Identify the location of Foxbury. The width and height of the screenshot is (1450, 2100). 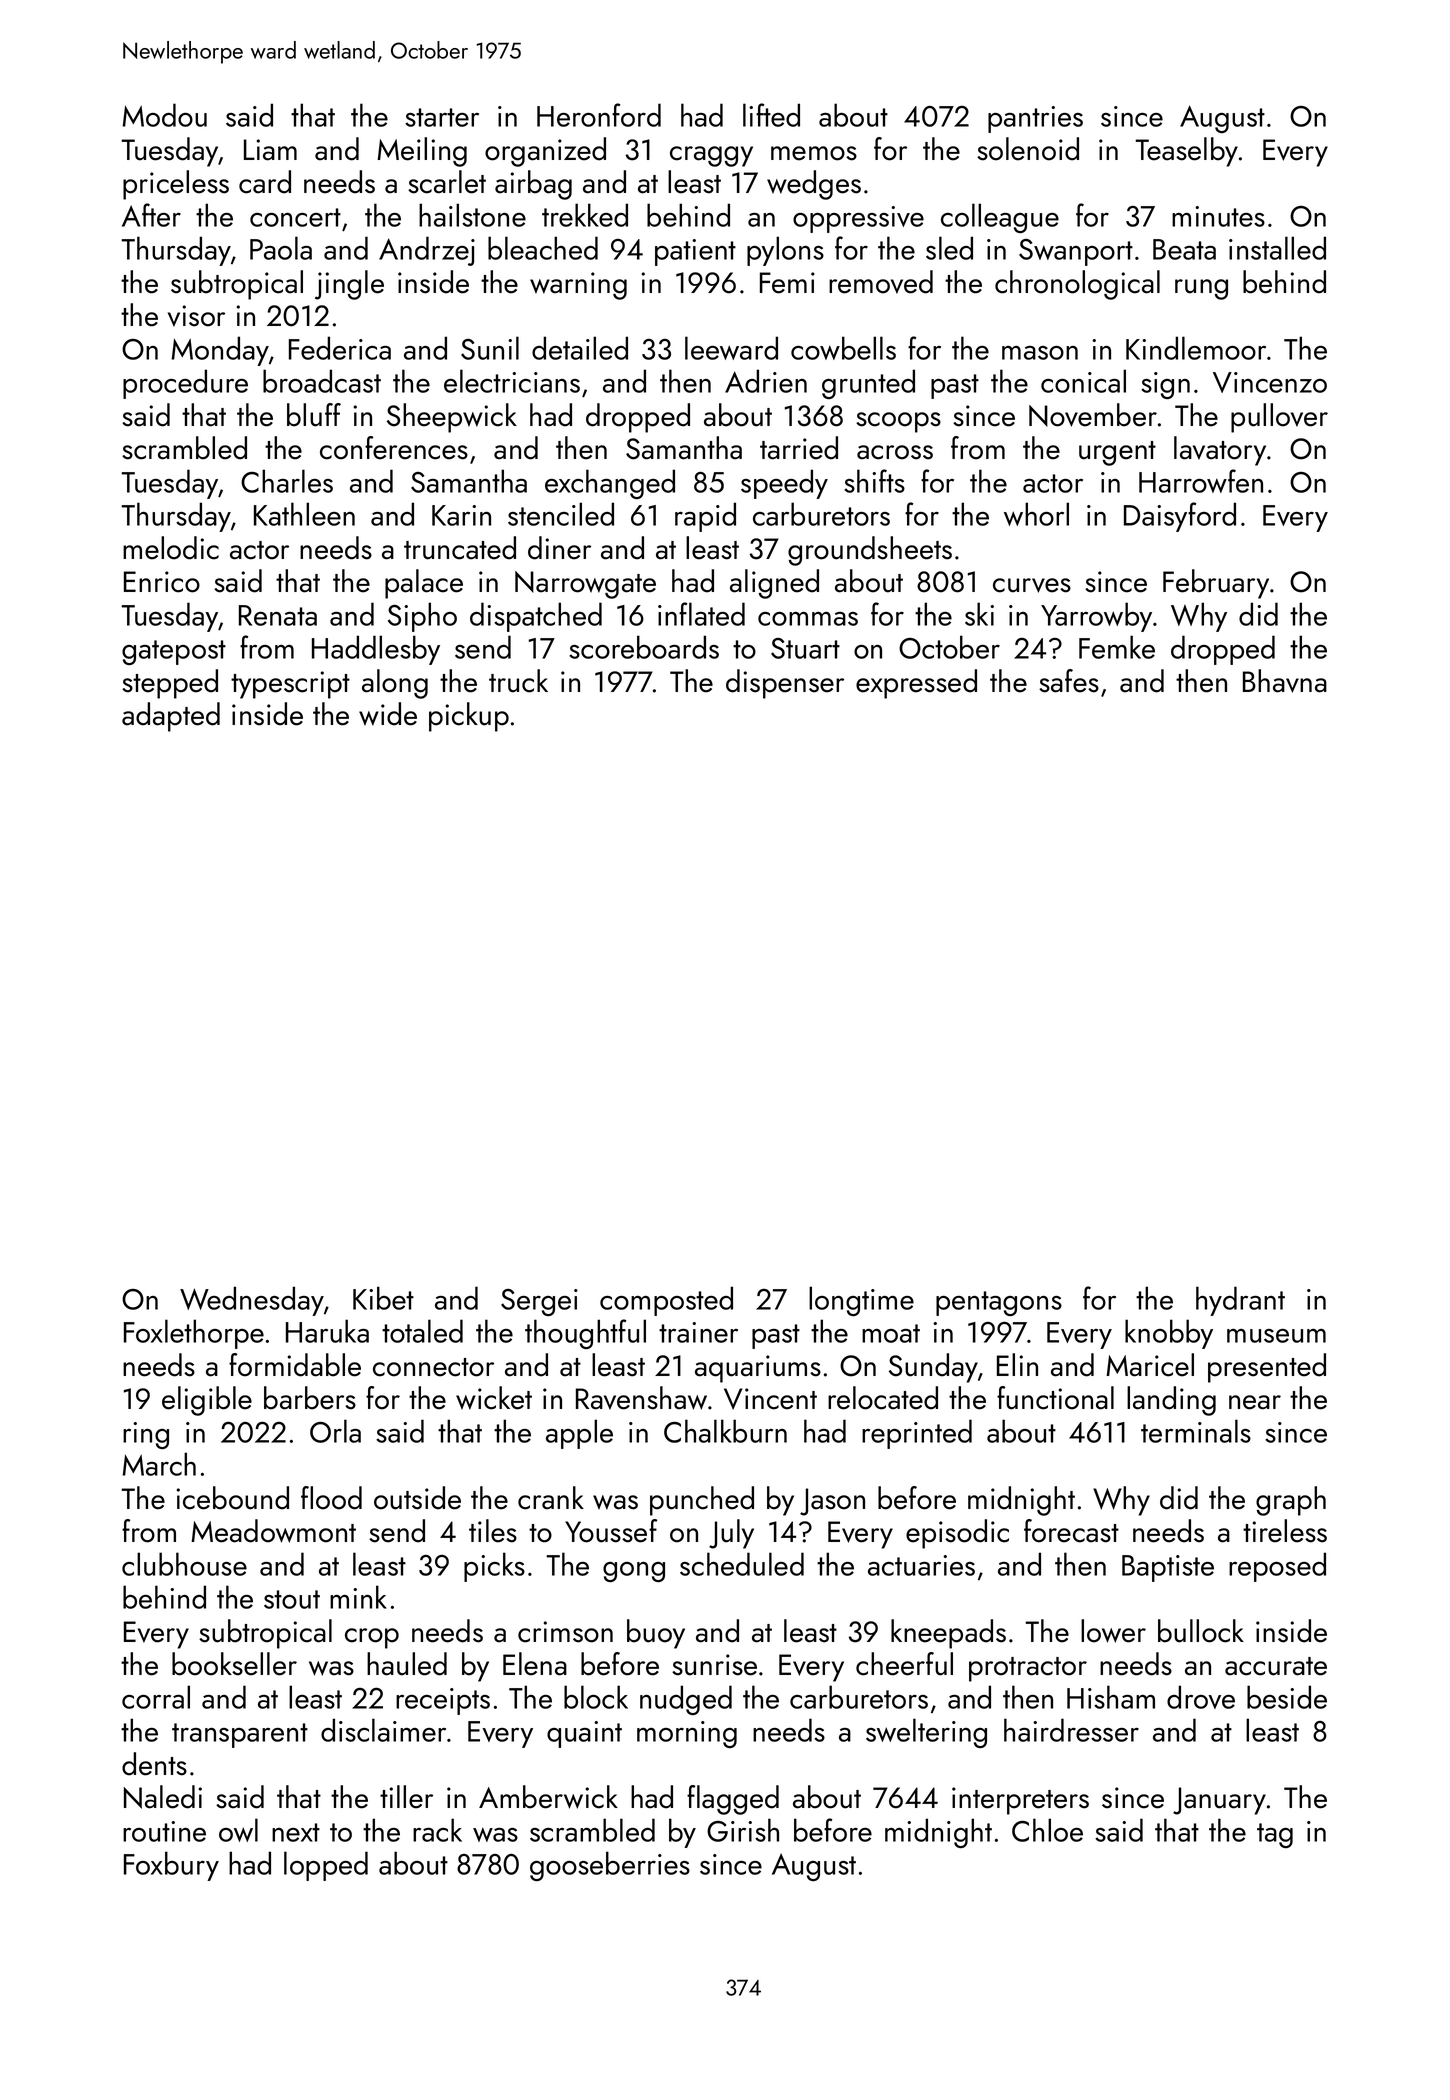
(171, 1866).
